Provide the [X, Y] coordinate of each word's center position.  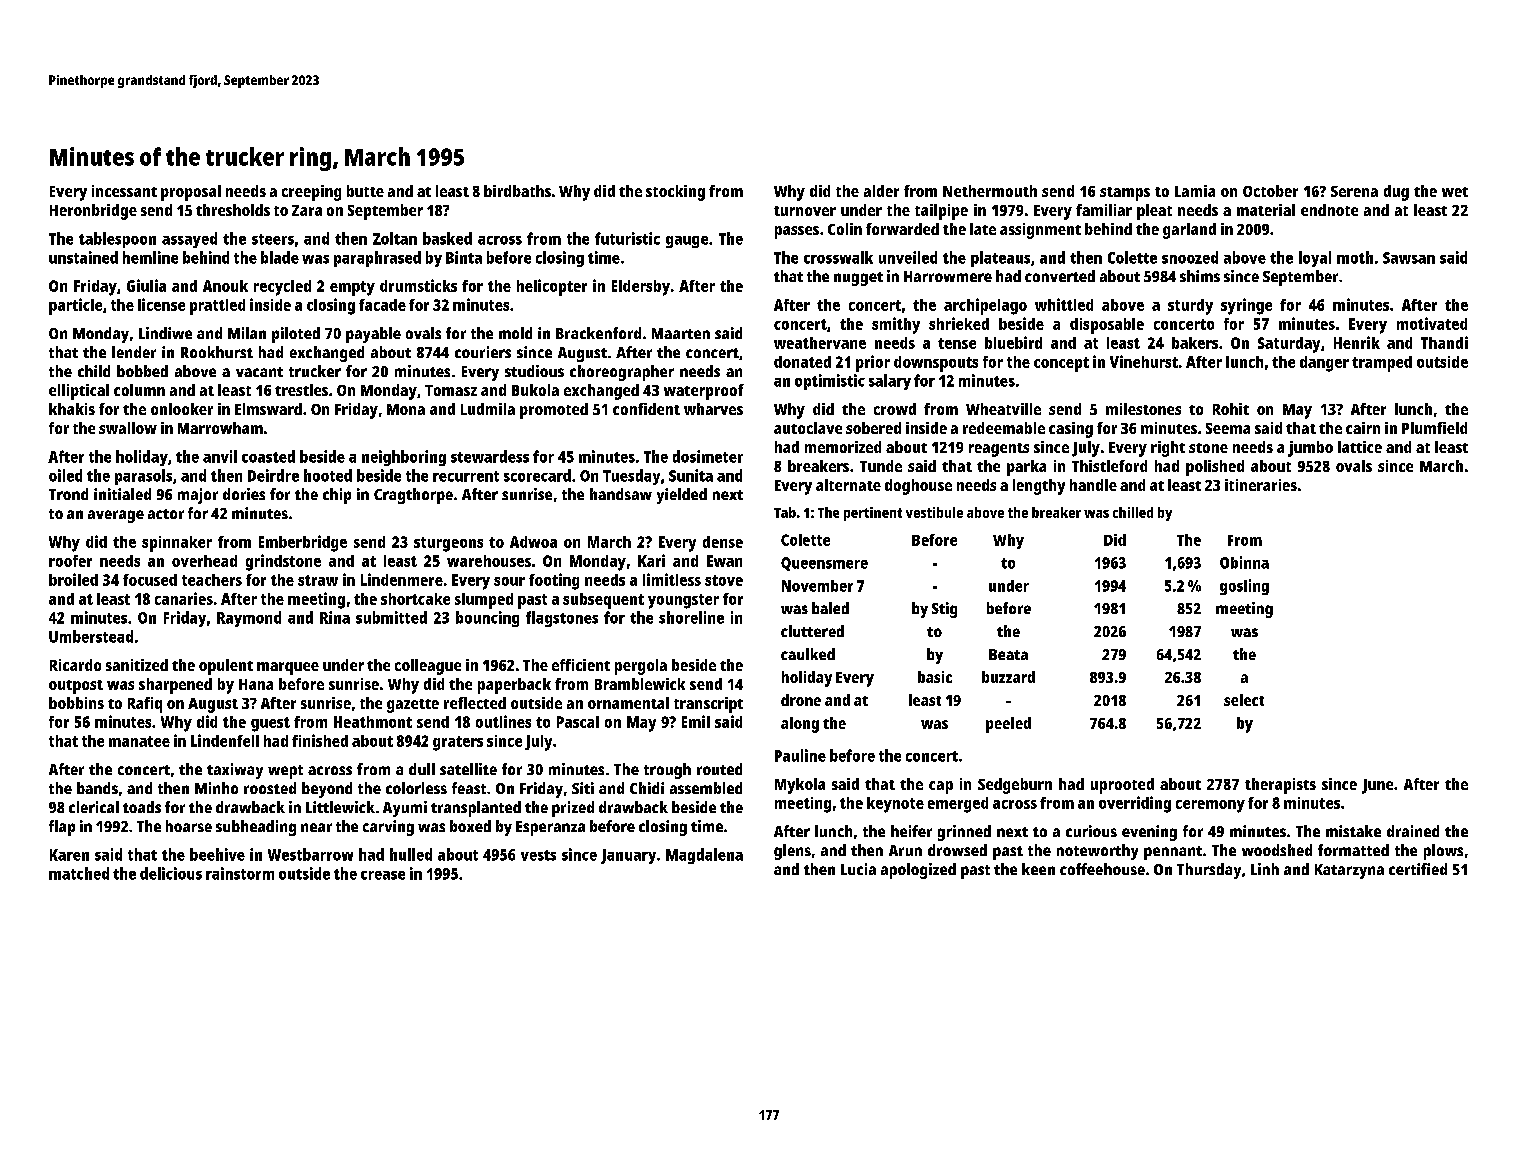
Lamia [1195, 191]
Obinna [1244, 562]
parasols [143, 477]
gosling [1244, 587]
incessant [124, 191]
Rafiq [145, 705]
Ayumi [405, 809]
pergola [641, 667]
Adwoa [533, 542]
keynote [895, 805]
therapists [1280, 786]
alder [881, 191]
